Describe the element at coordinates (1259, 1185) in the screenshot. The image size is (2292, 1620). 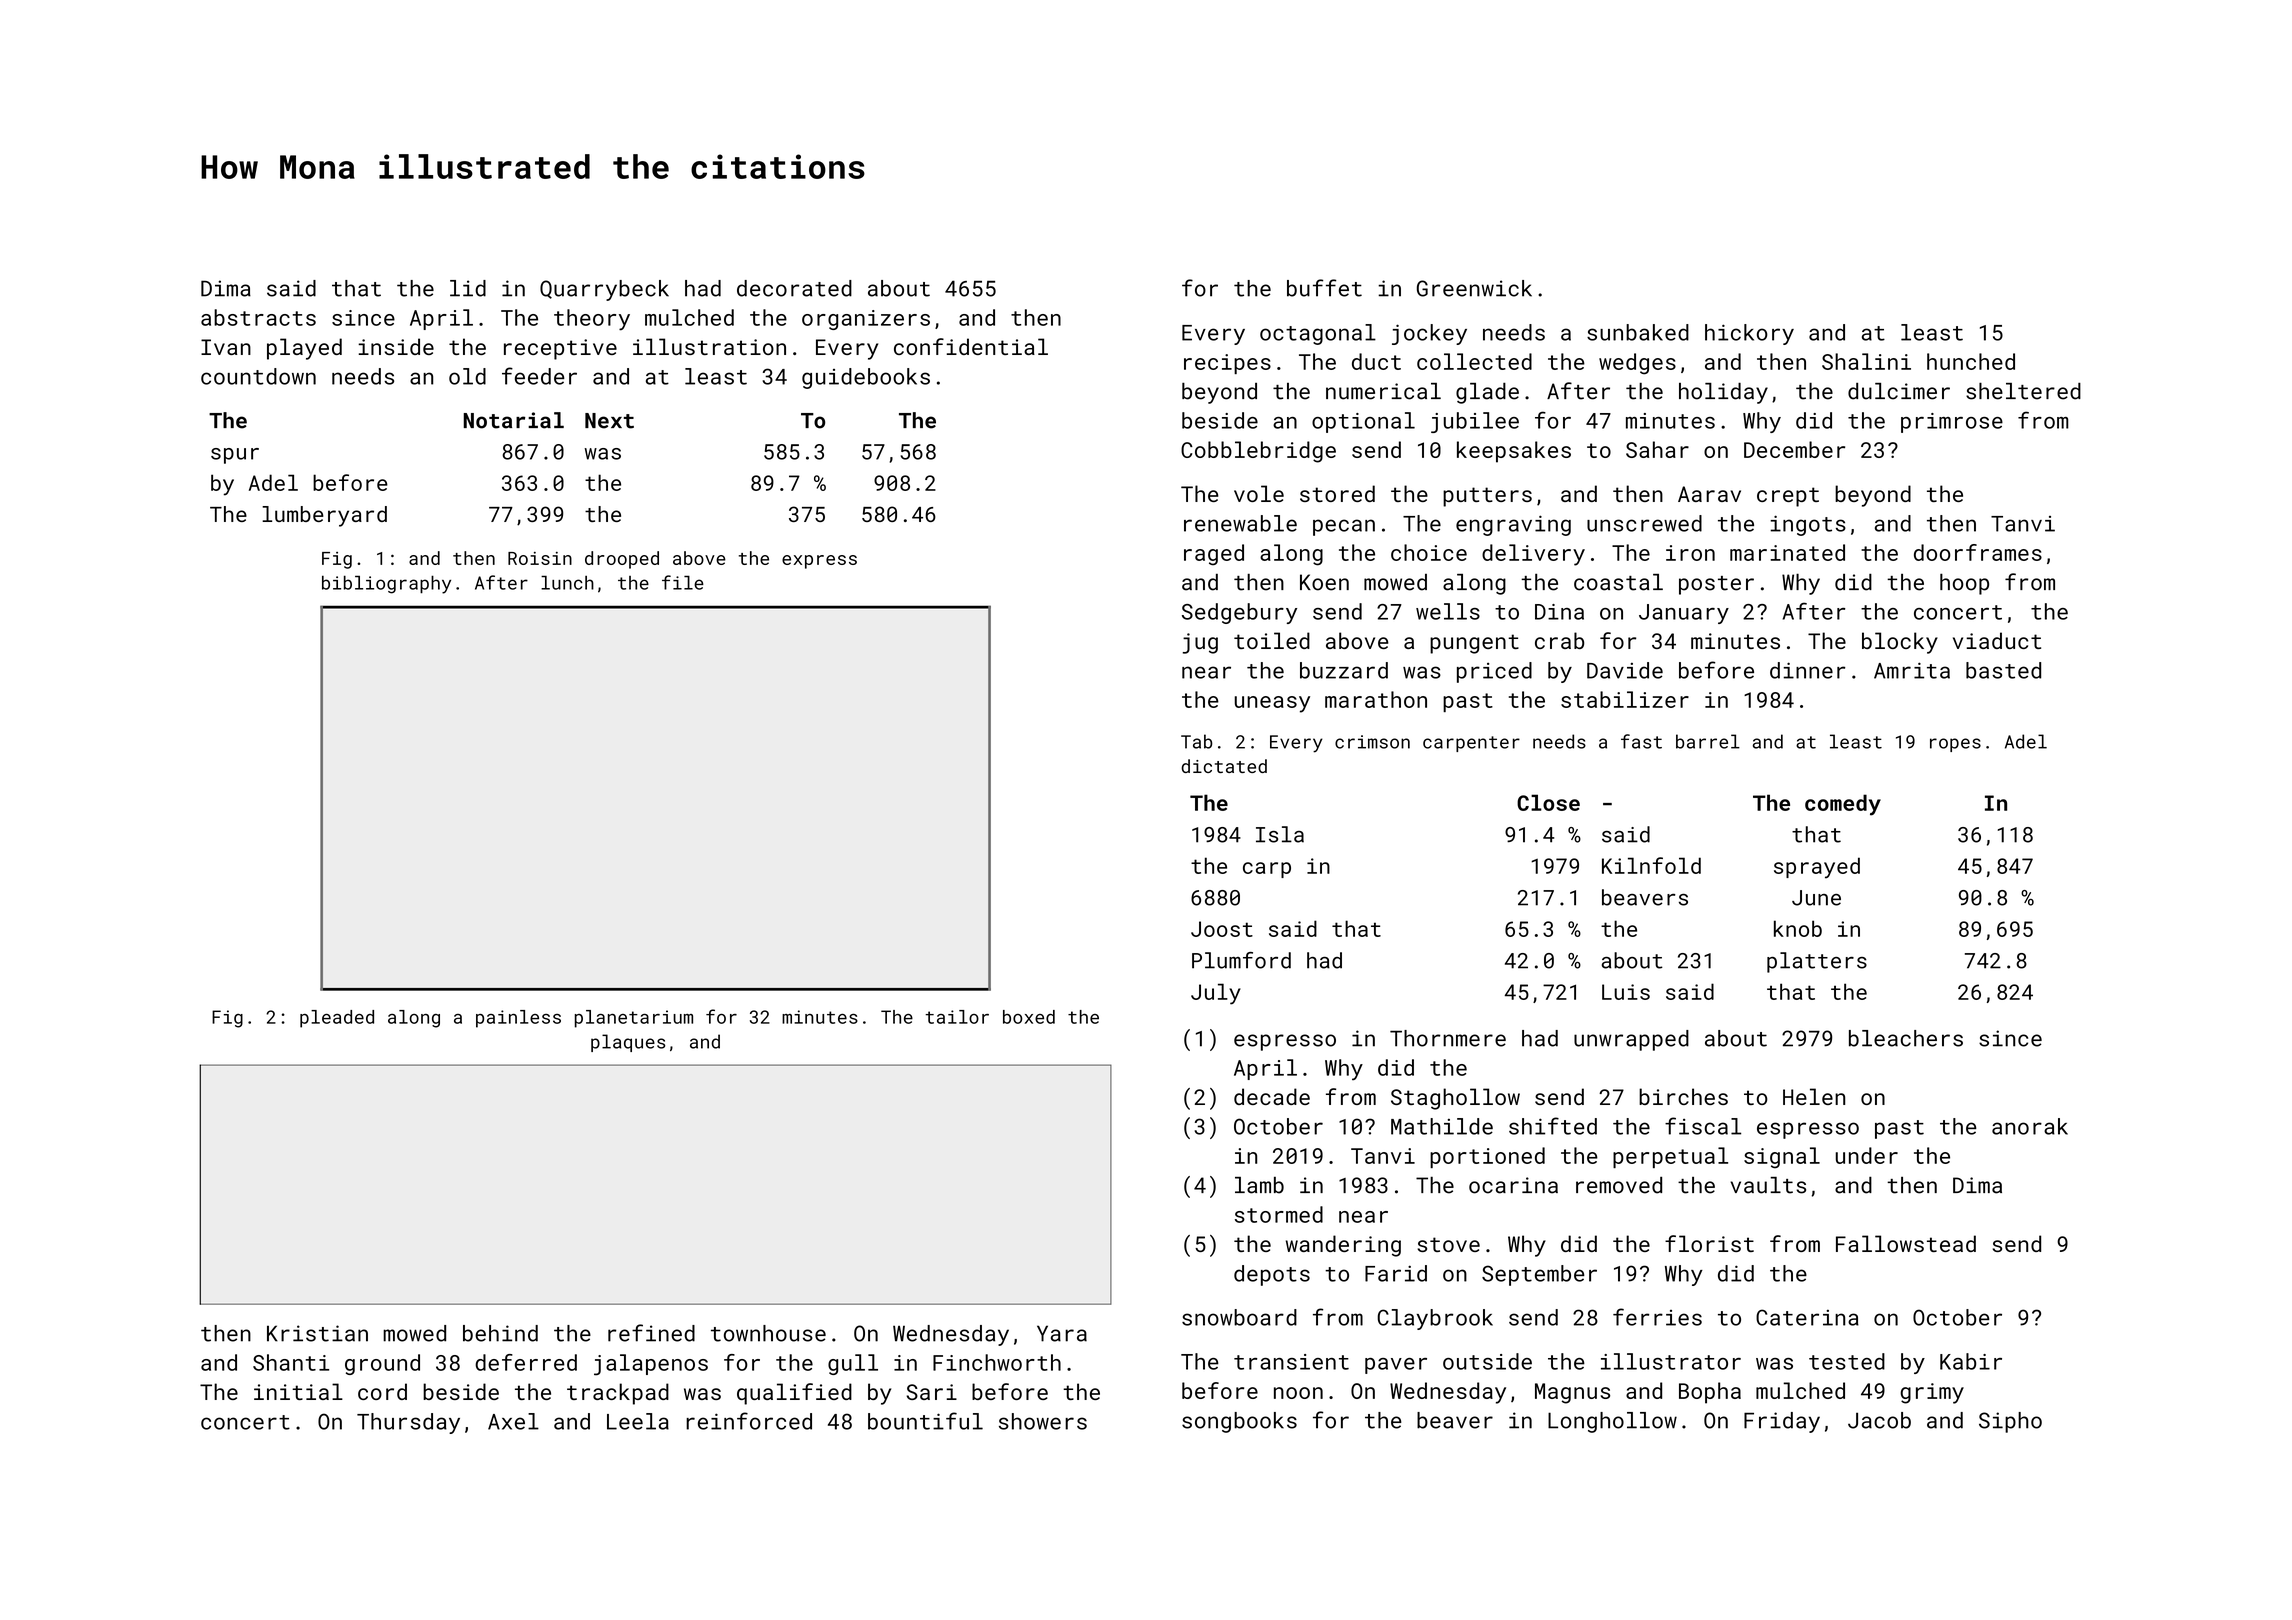
I see `lamb` at that location.
